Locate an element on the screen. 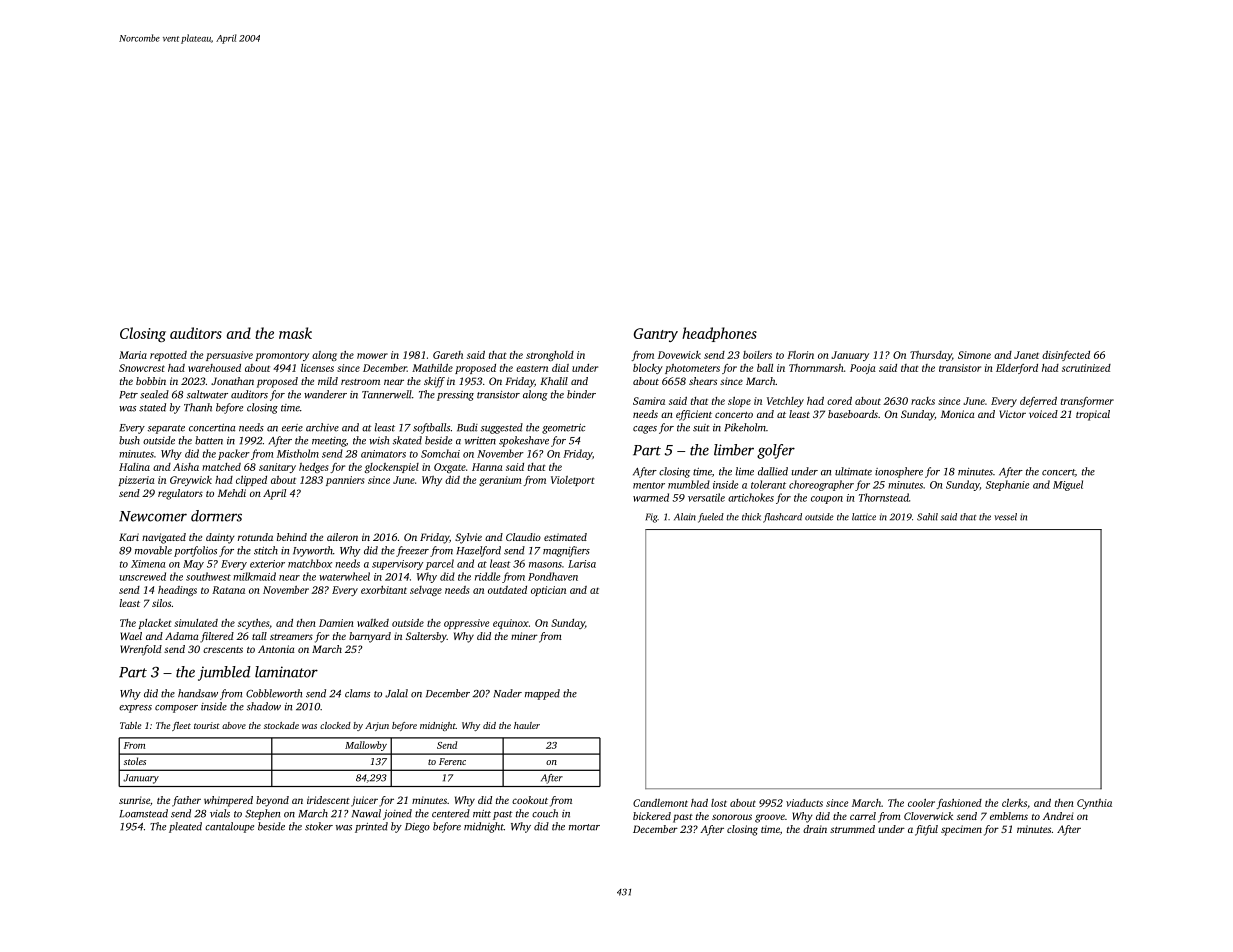 The height and width of the screenshot is (952, 1233). Arjun is located at coordinates (377, 726).
